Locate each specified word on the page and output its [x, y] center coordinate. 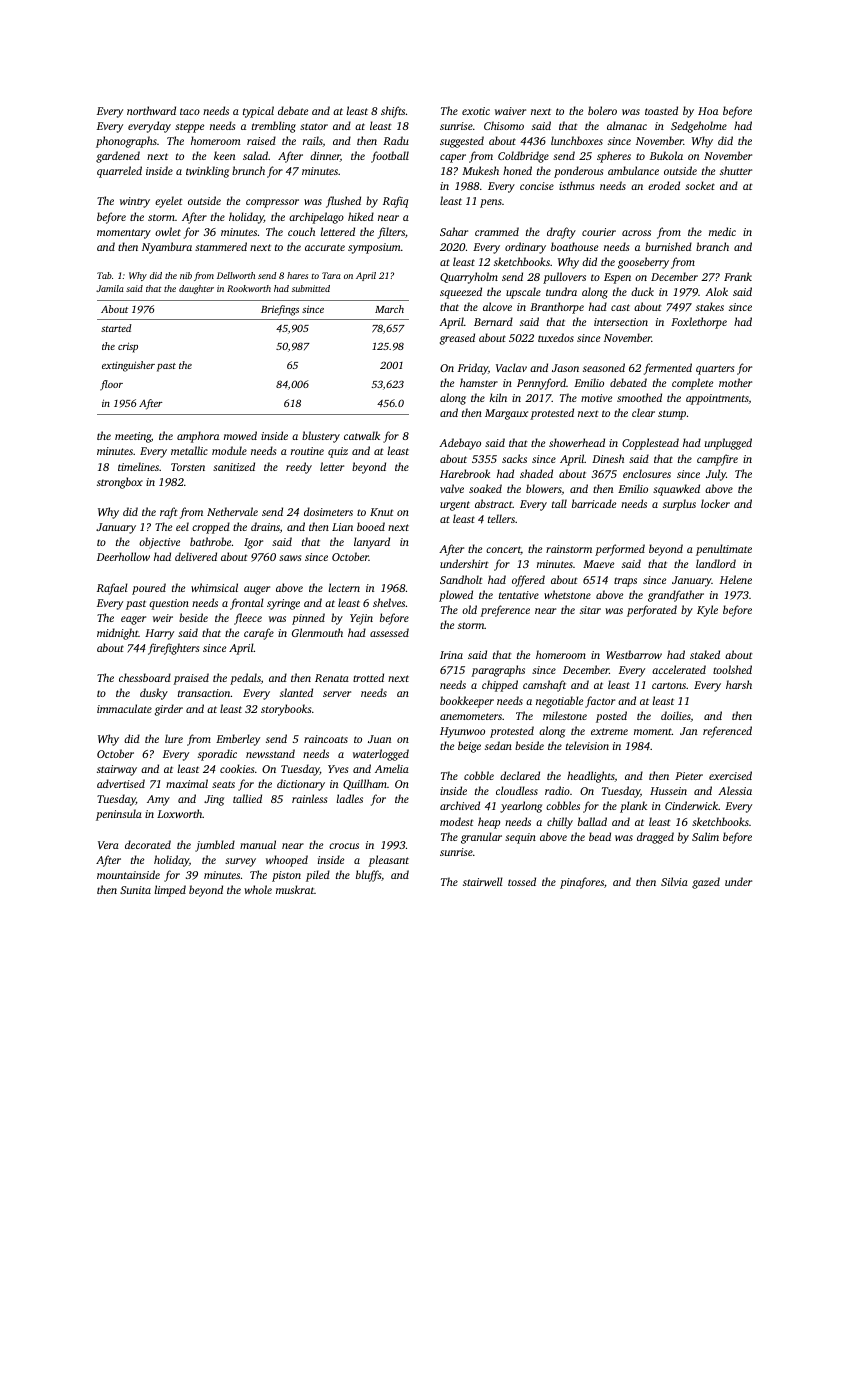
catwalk [362, 435]
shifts [393, 112]
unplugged [728, 444]
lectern [344, 587]
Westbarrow [634, 654]
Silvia [674, 881]
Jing [214, 800]
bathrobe [210, 541]
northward [151, 110]
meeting [133, 437]
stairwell [483, 881]
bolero [602, 110]
